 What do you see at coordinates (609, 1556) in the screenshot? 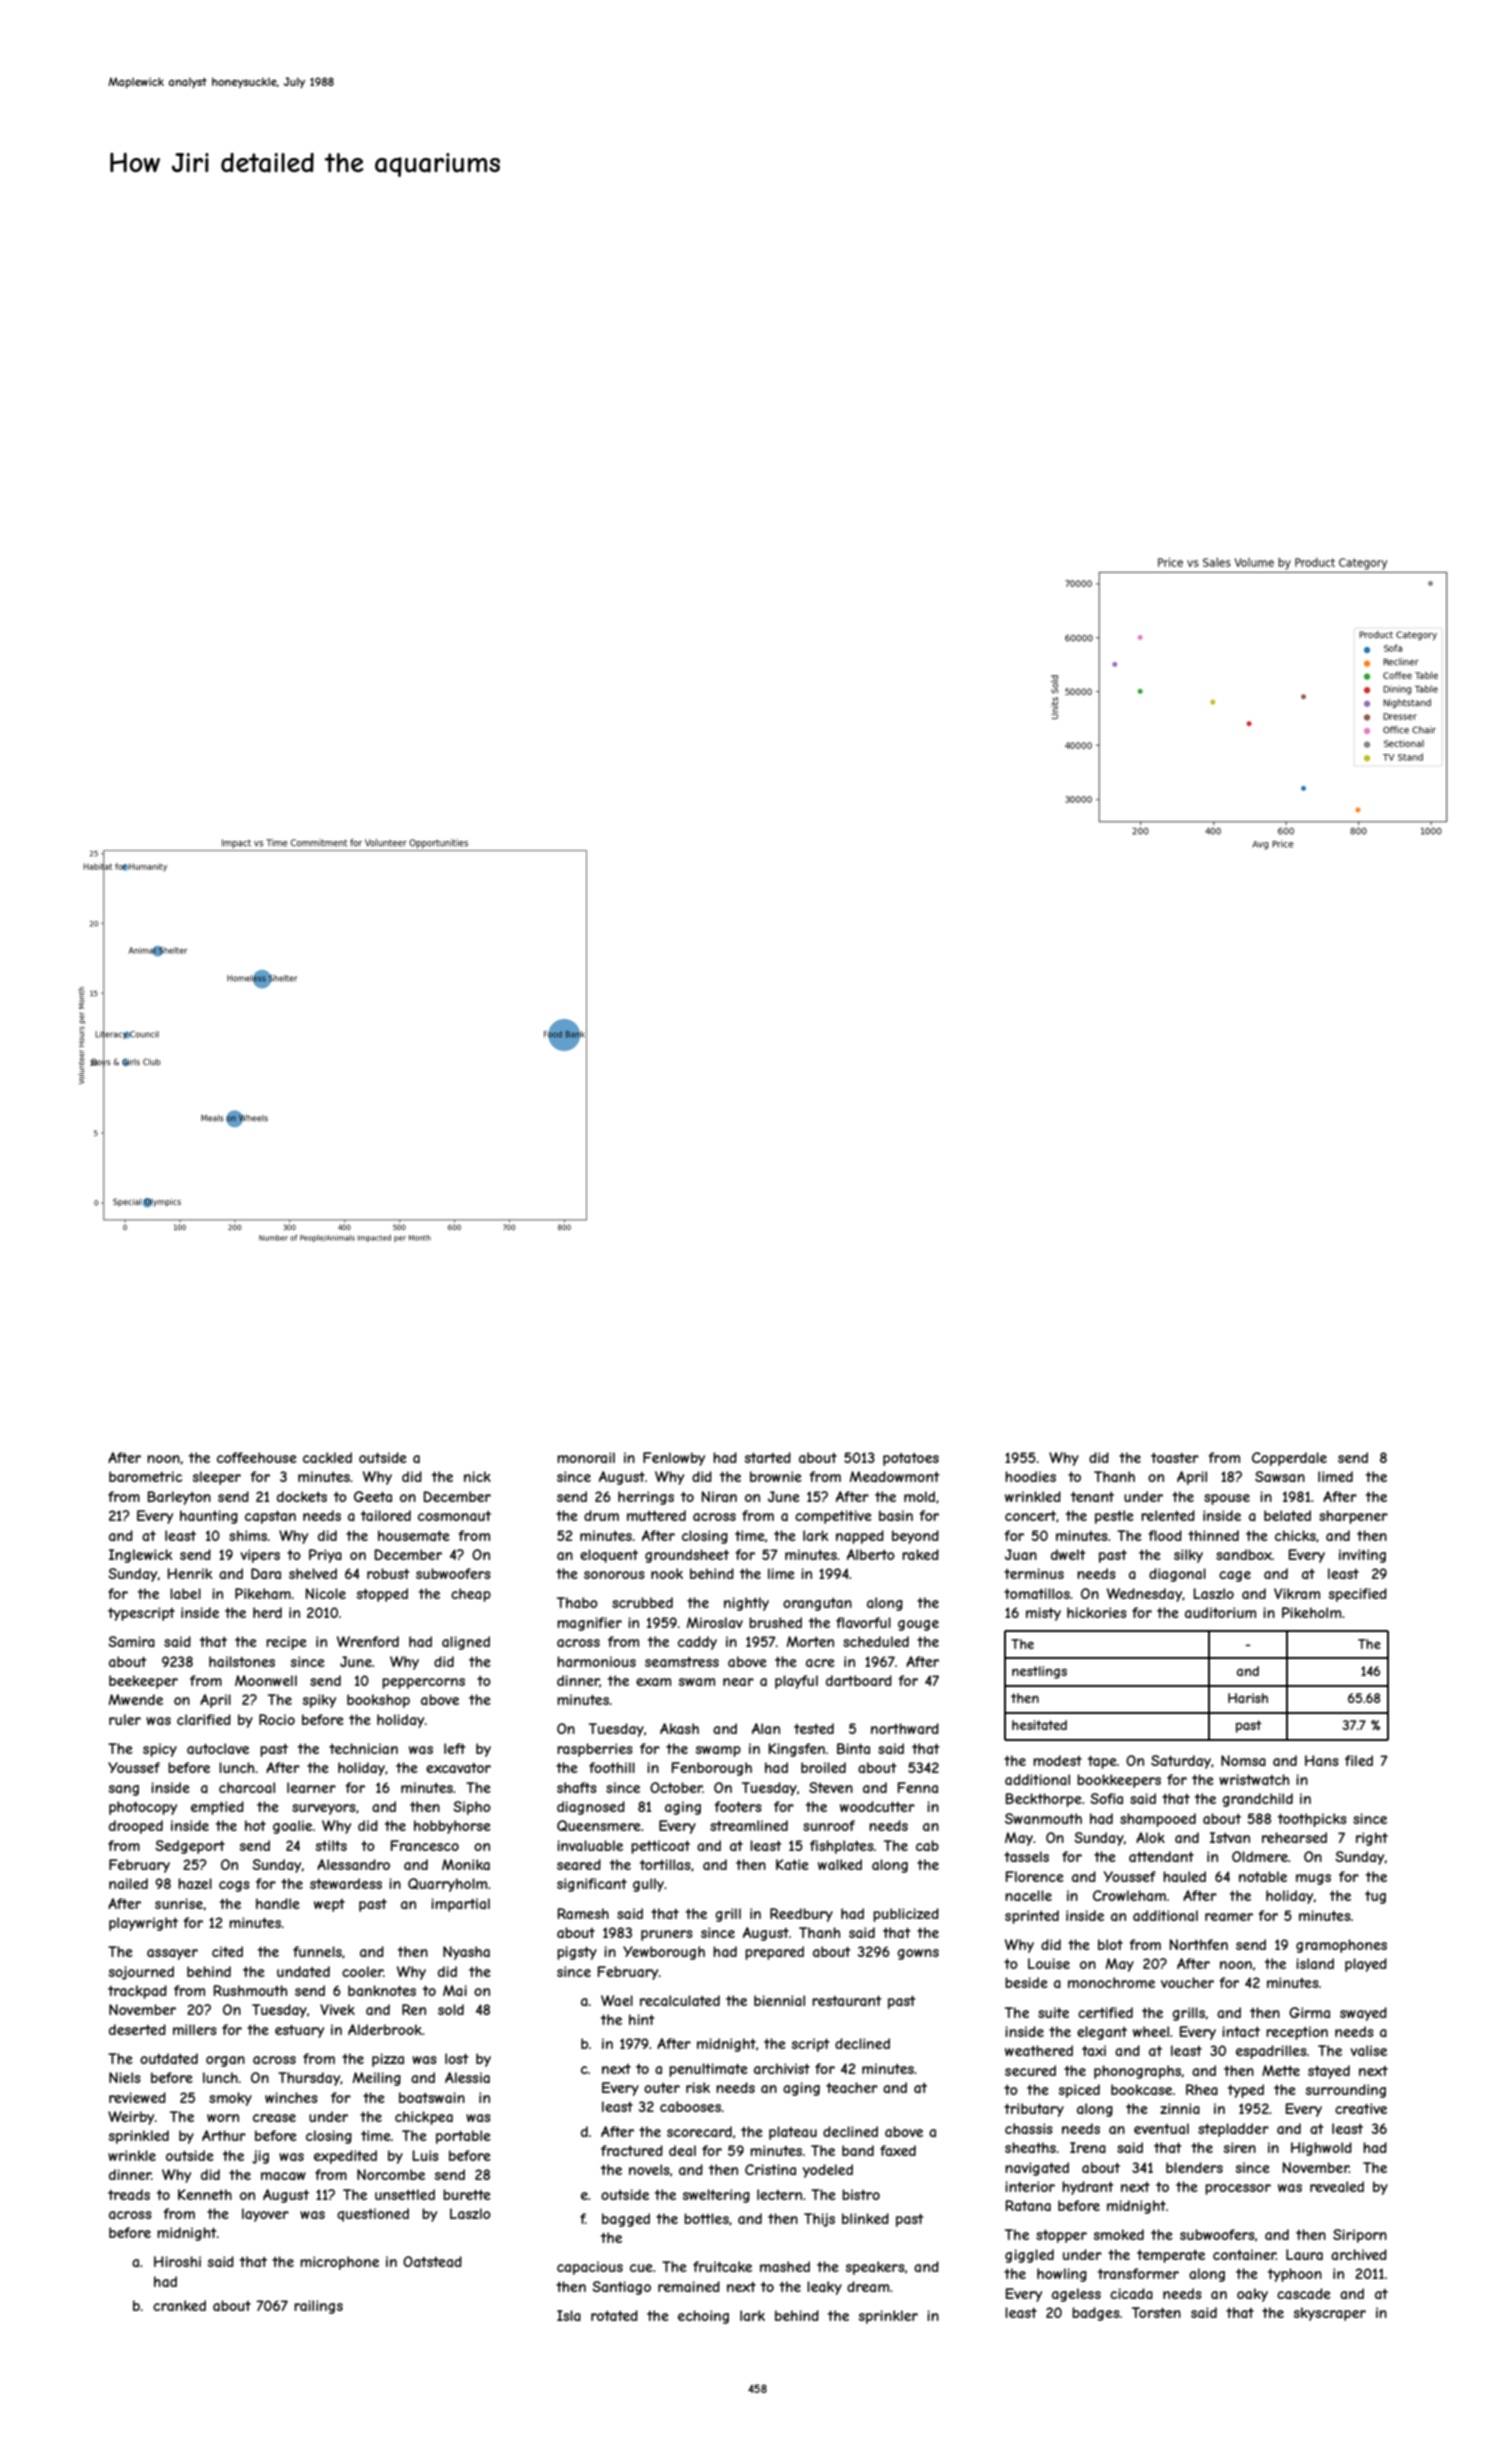
I see `eloquent` at bounding box center [609, 1556].
